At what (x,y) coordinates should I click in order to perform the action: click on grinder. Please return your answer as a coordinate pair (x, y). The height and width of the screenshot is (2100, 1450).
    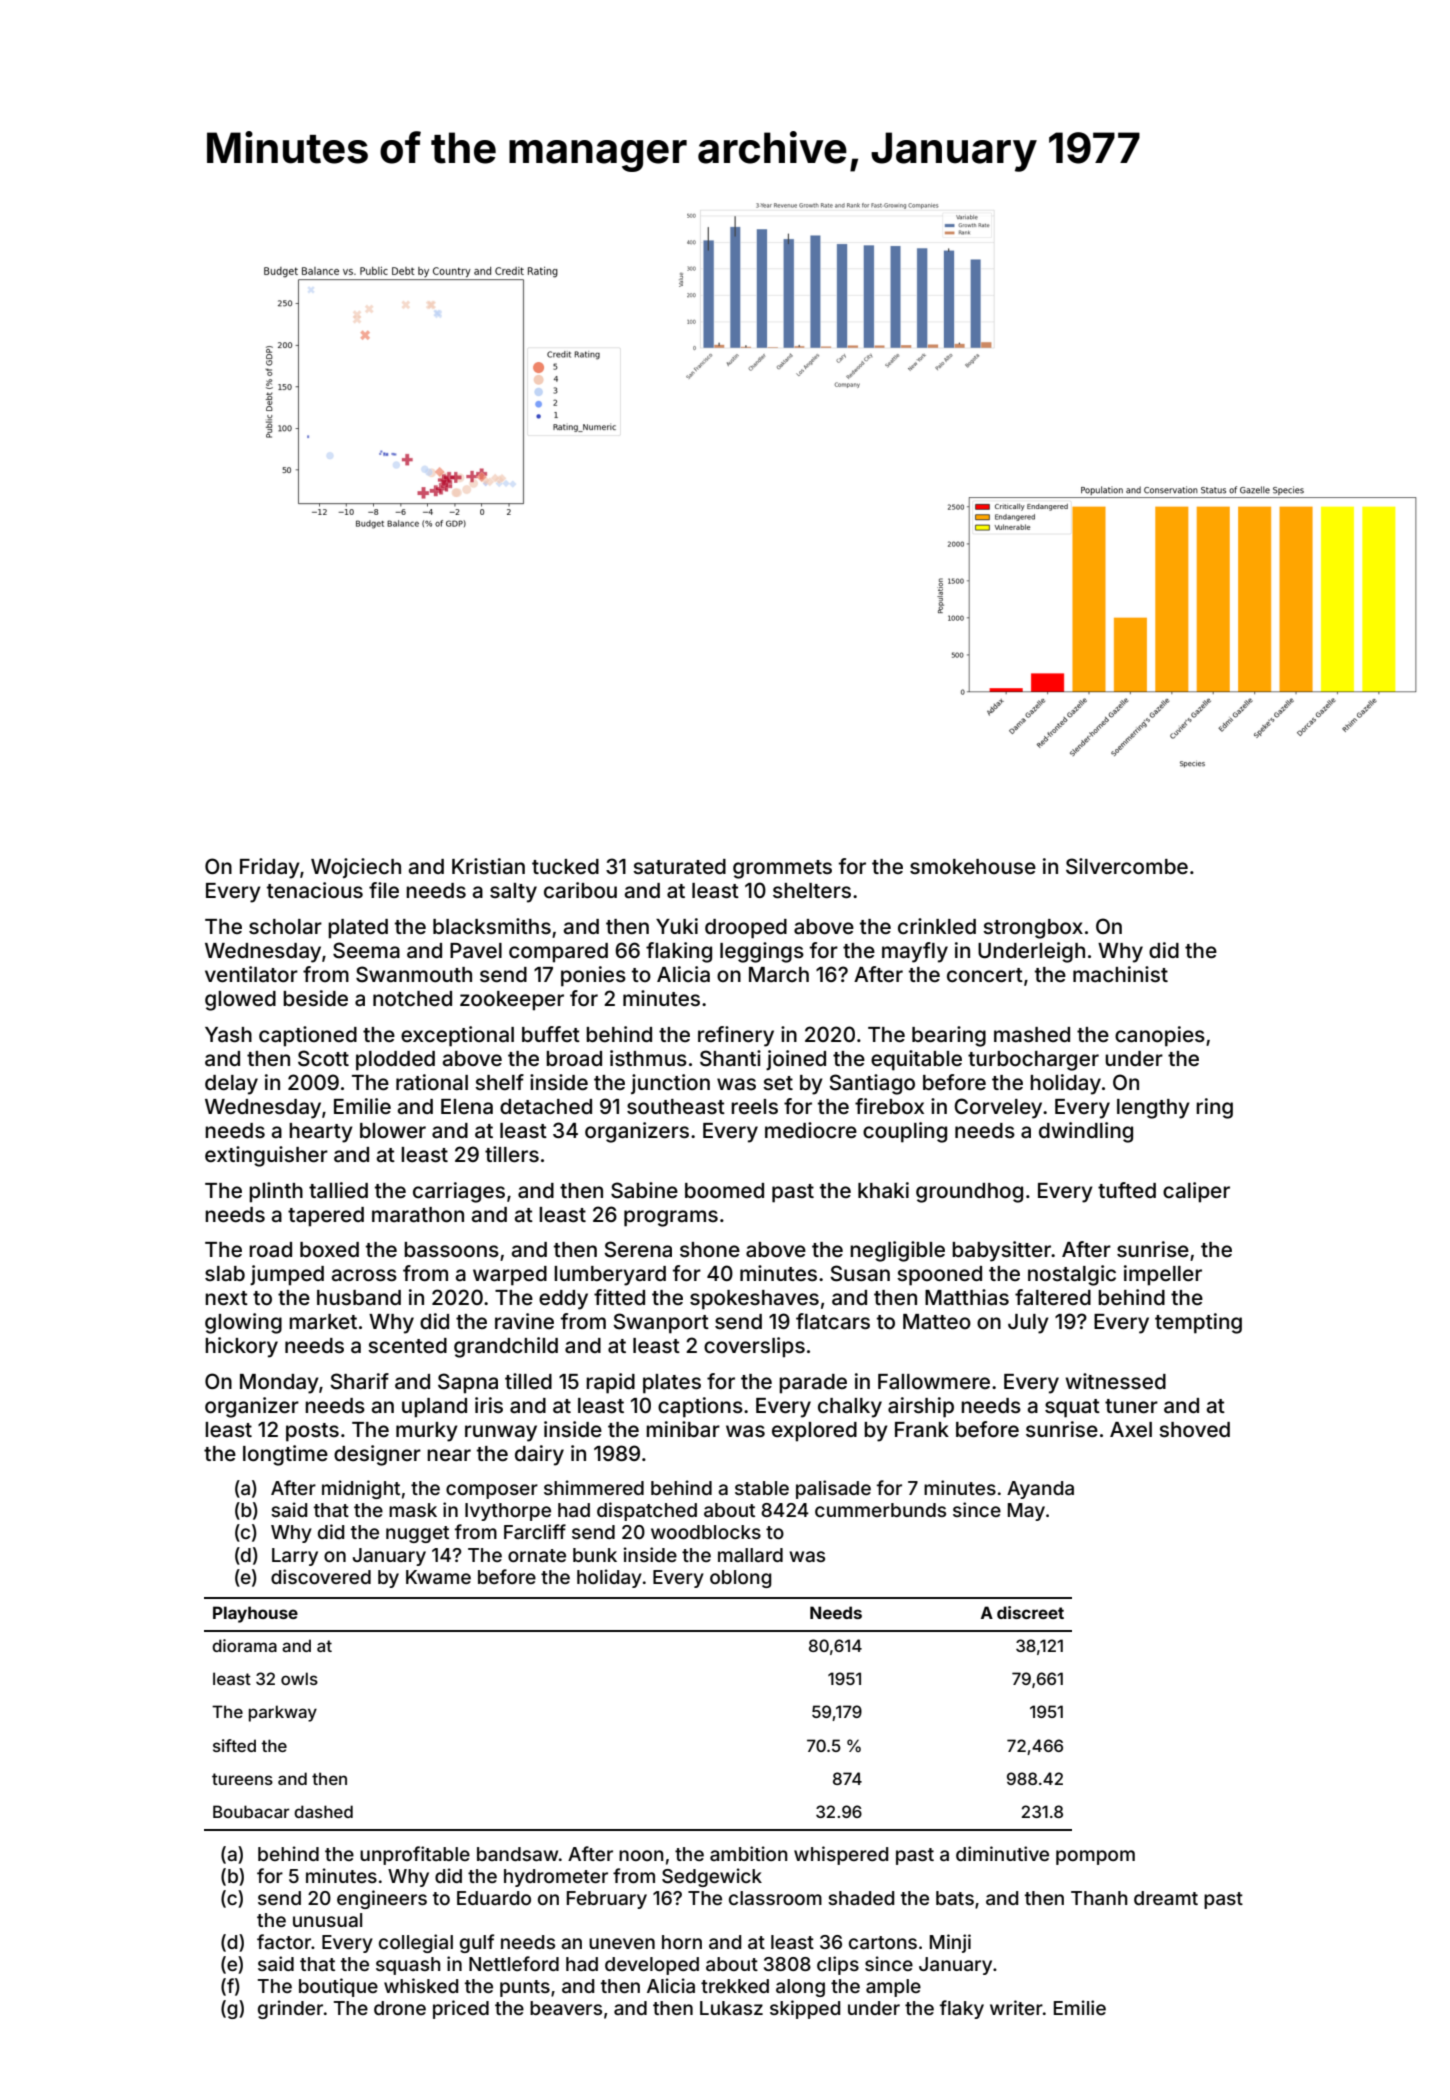
    Looking at the image, I should click on (290, 2009).
